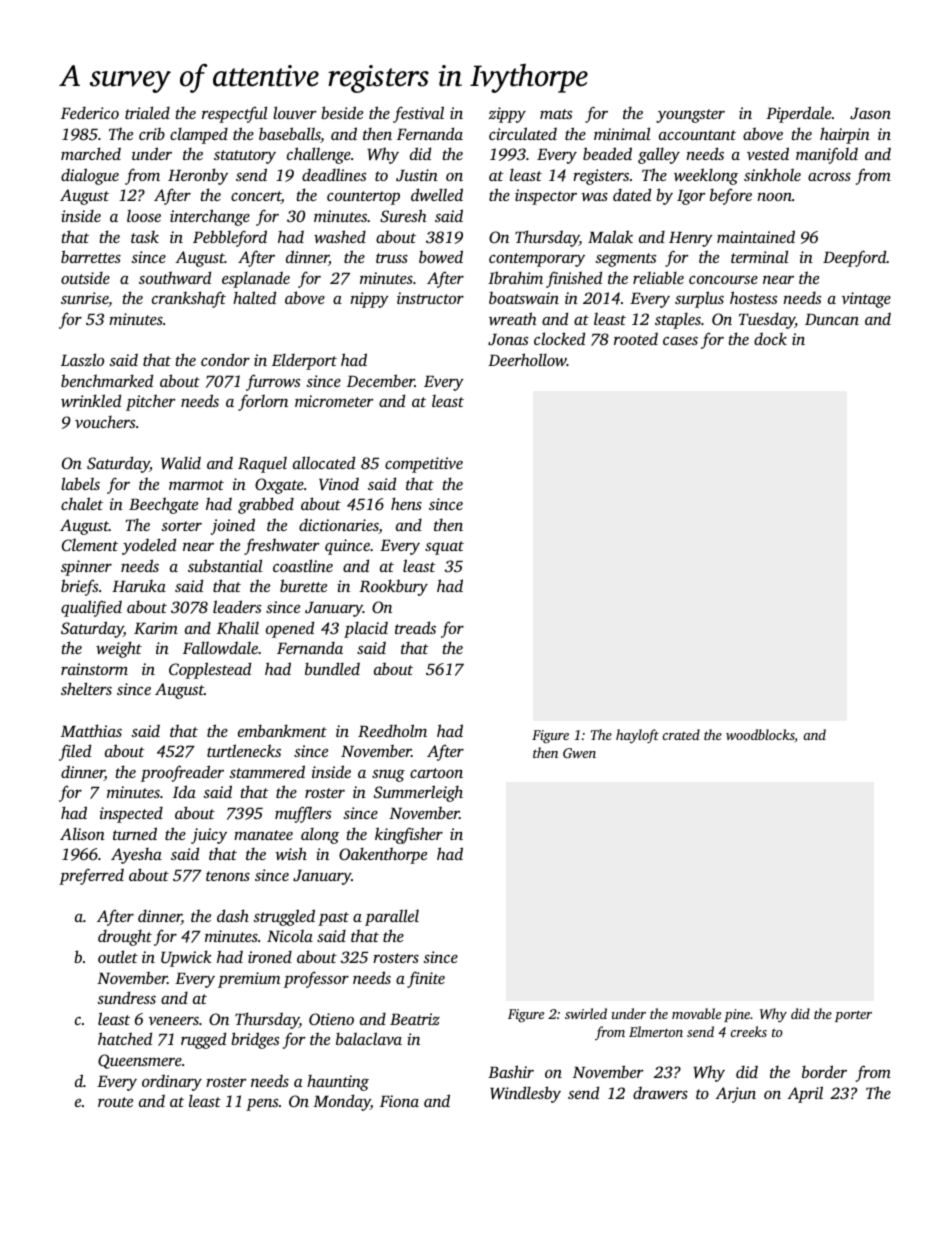  What do you see at coordinates (147, 112) in the page?
I see `trialed` at bounding box center [147, 112].
